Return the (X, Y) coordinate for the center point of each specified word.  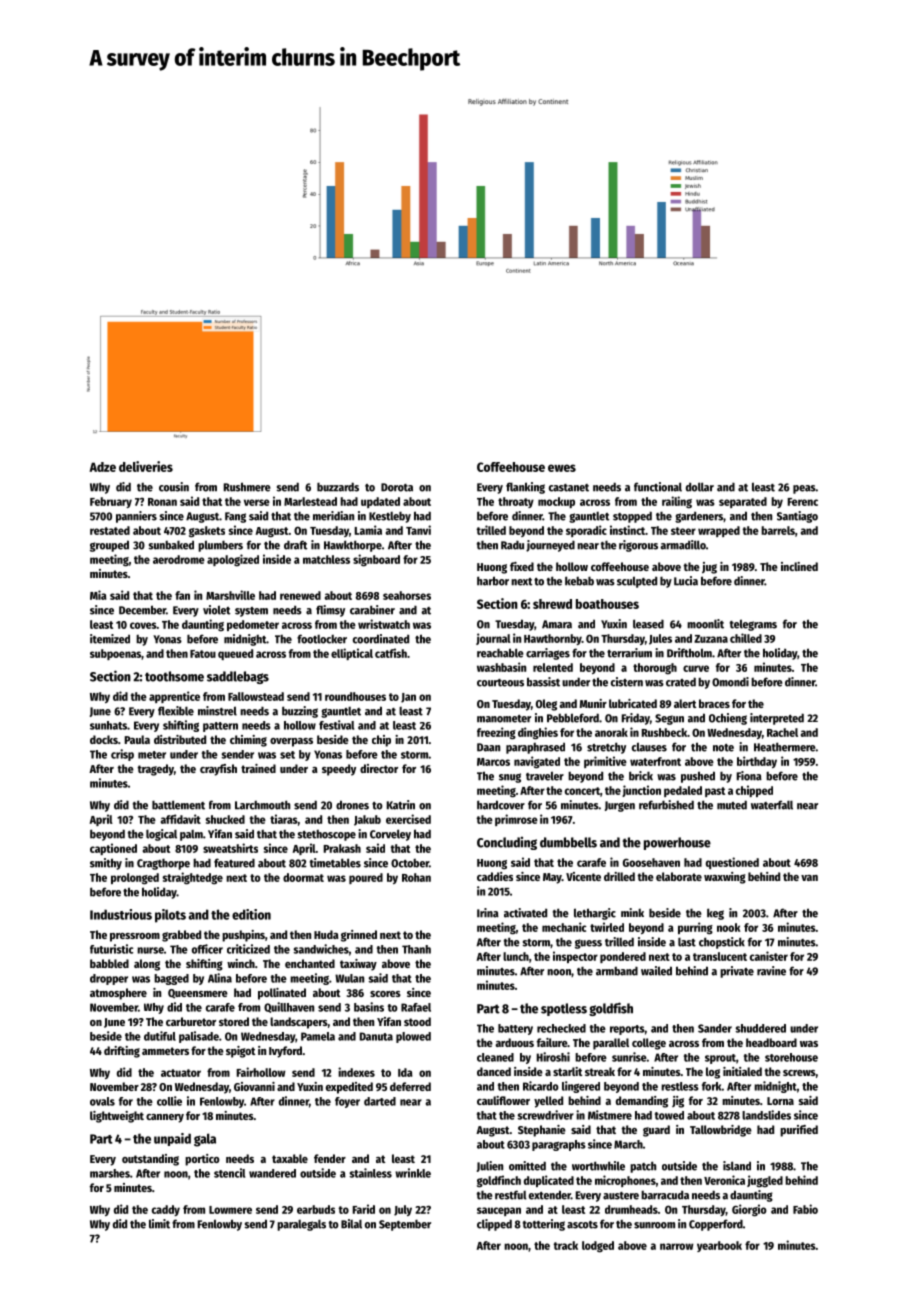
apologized (233, 560)
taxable (290, 1158)
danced (494, 1071)
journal (493, 639)
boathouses (607, 604)
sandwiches (321, 949)
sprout (720, 1059)
